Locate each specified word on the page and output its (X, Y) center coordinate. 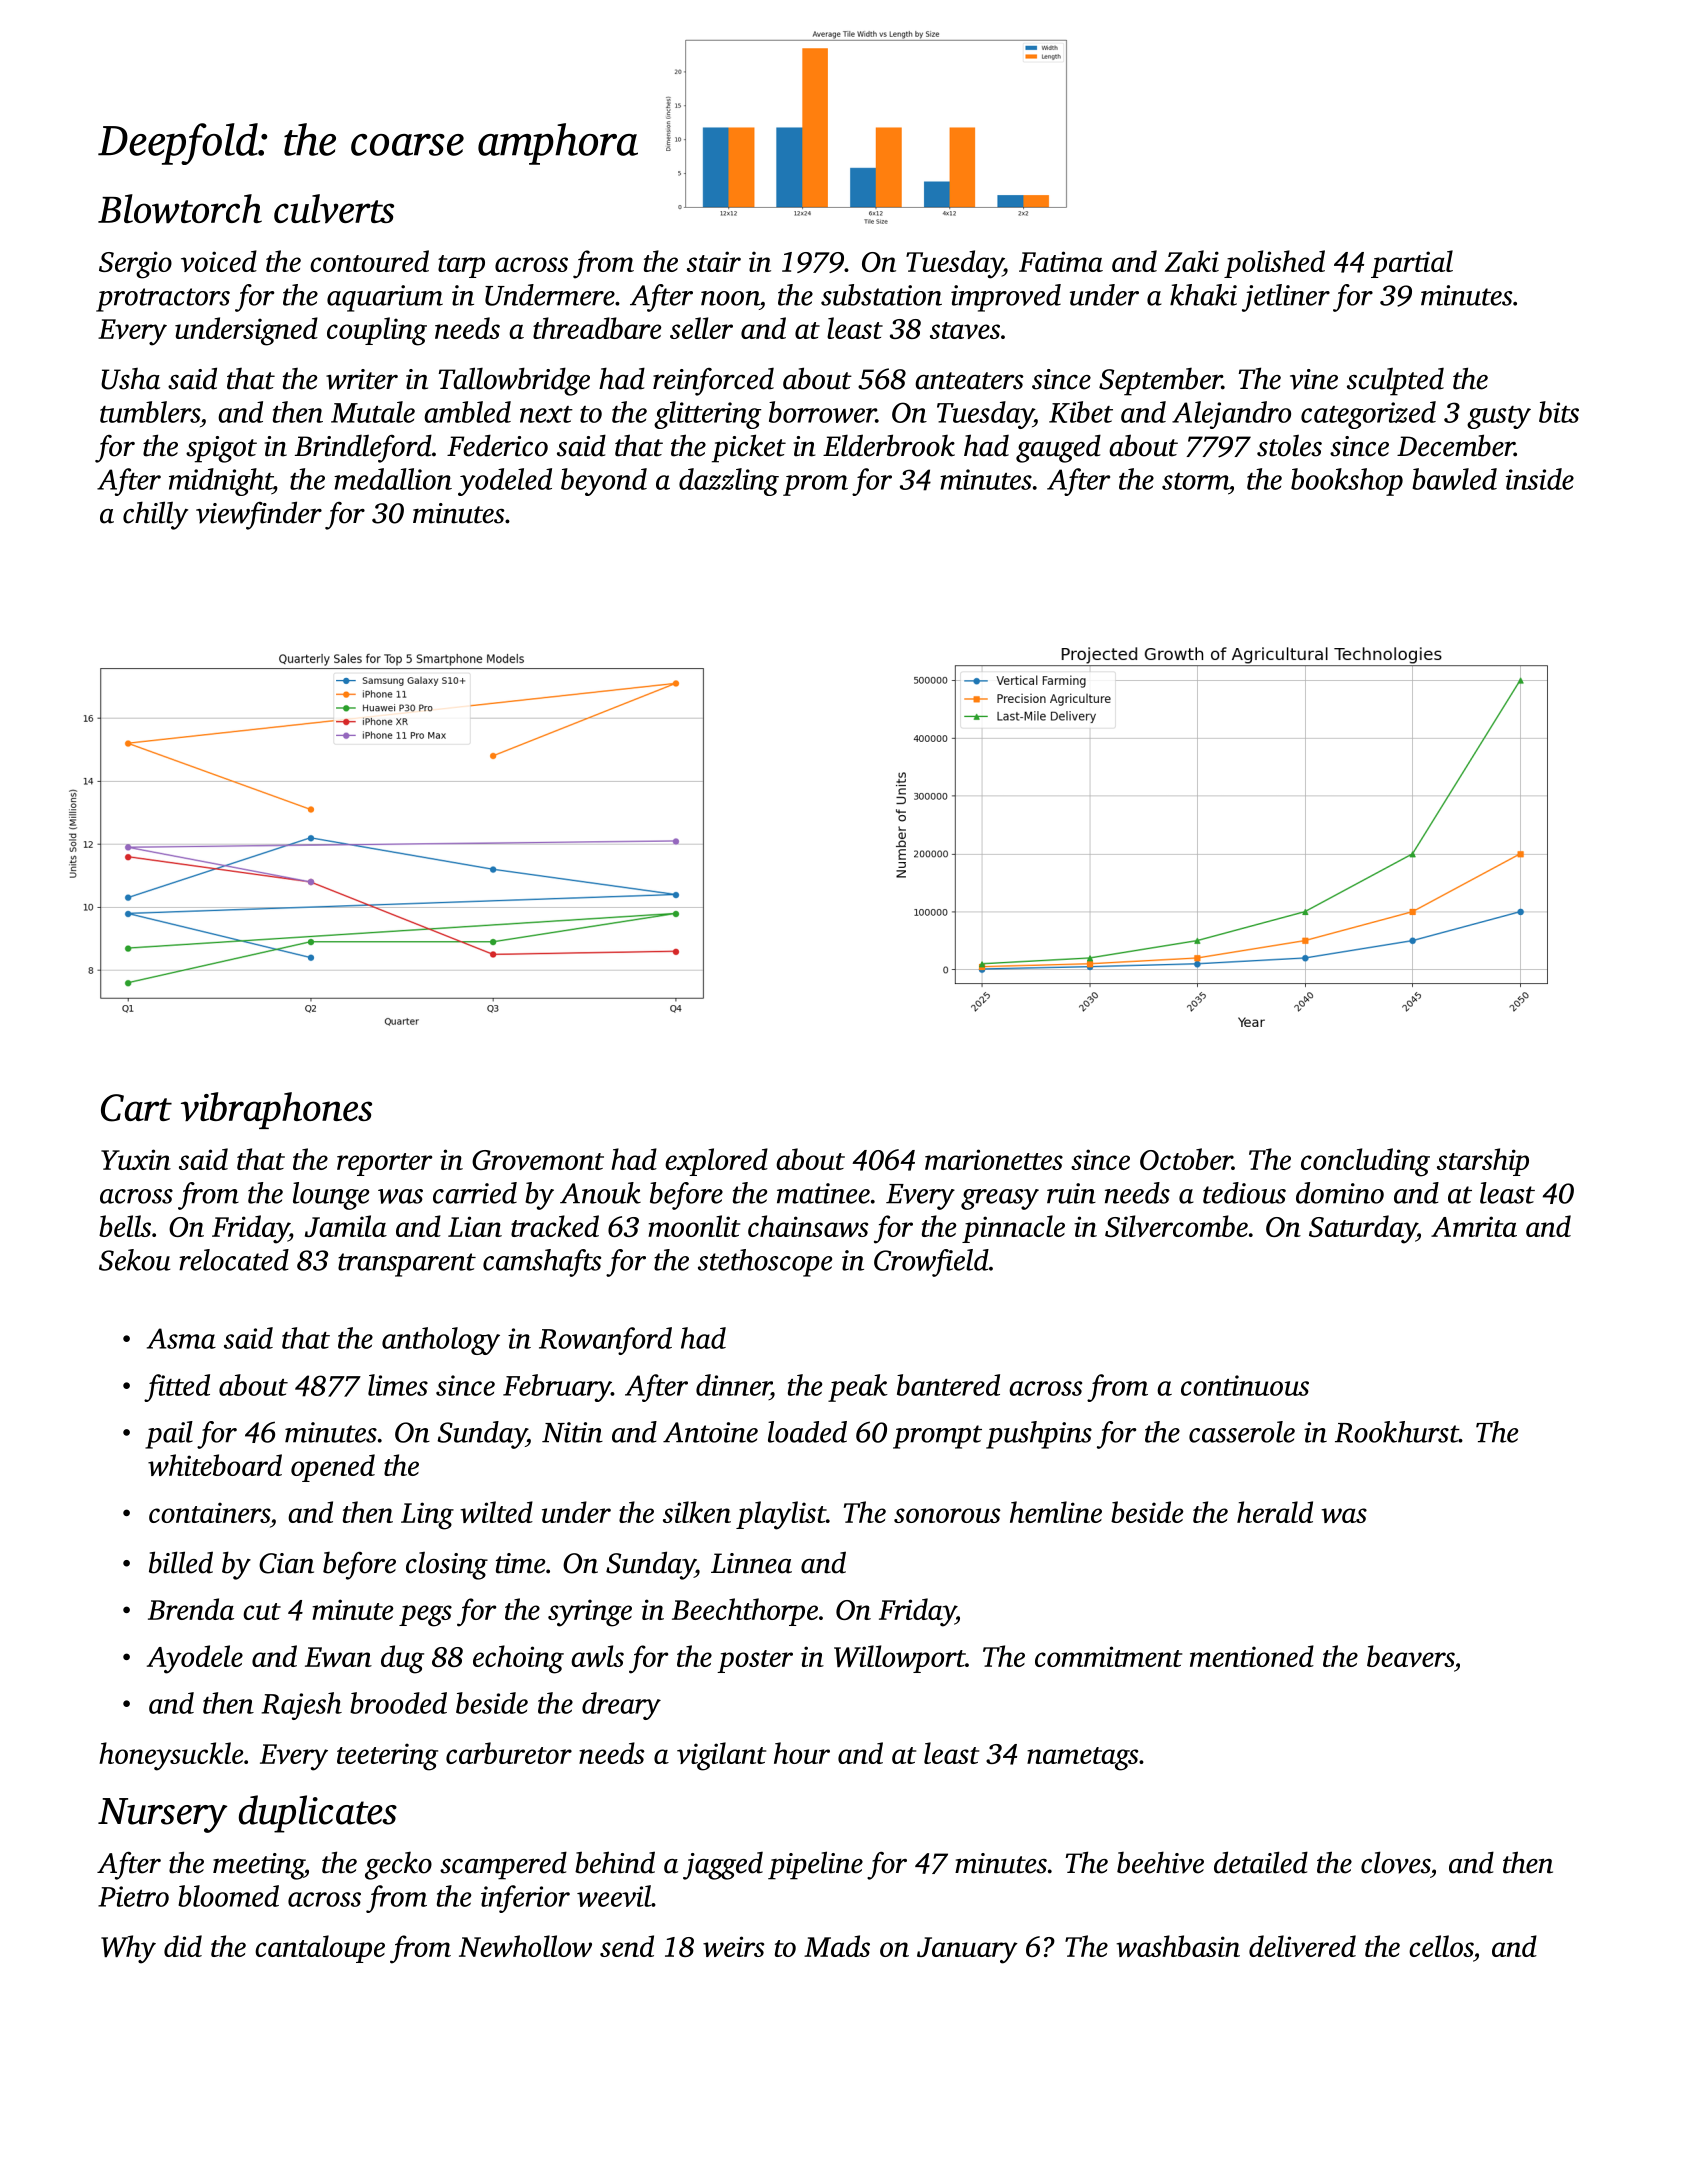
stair (714, 261)
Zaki (1192, 261)
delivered (1302, 1946)
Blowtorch (180, 208)
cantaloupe (320, 1949)
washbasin (1178, 1946)
